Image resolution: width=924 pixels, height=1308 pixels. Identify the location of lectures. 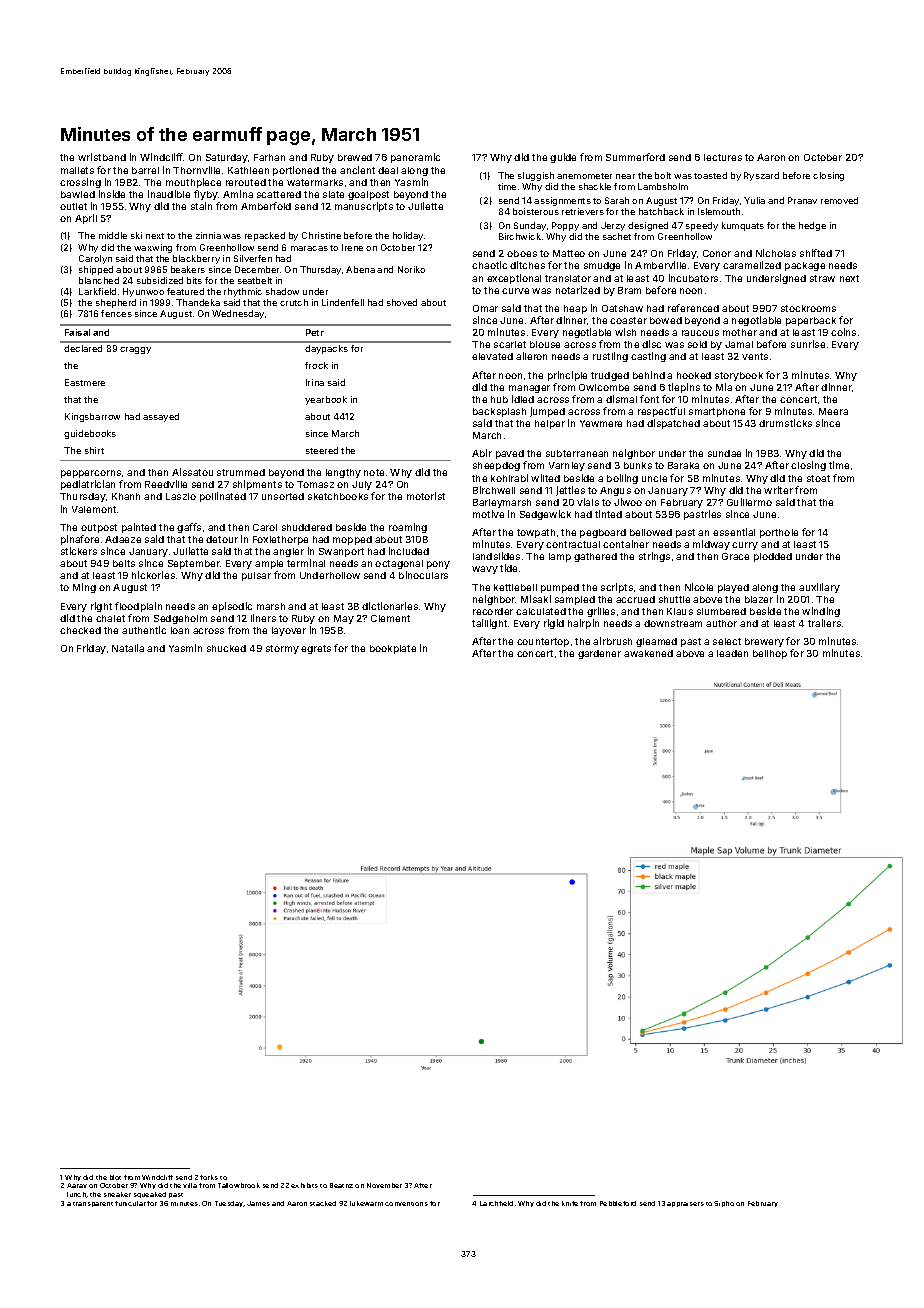
(723, 157).
